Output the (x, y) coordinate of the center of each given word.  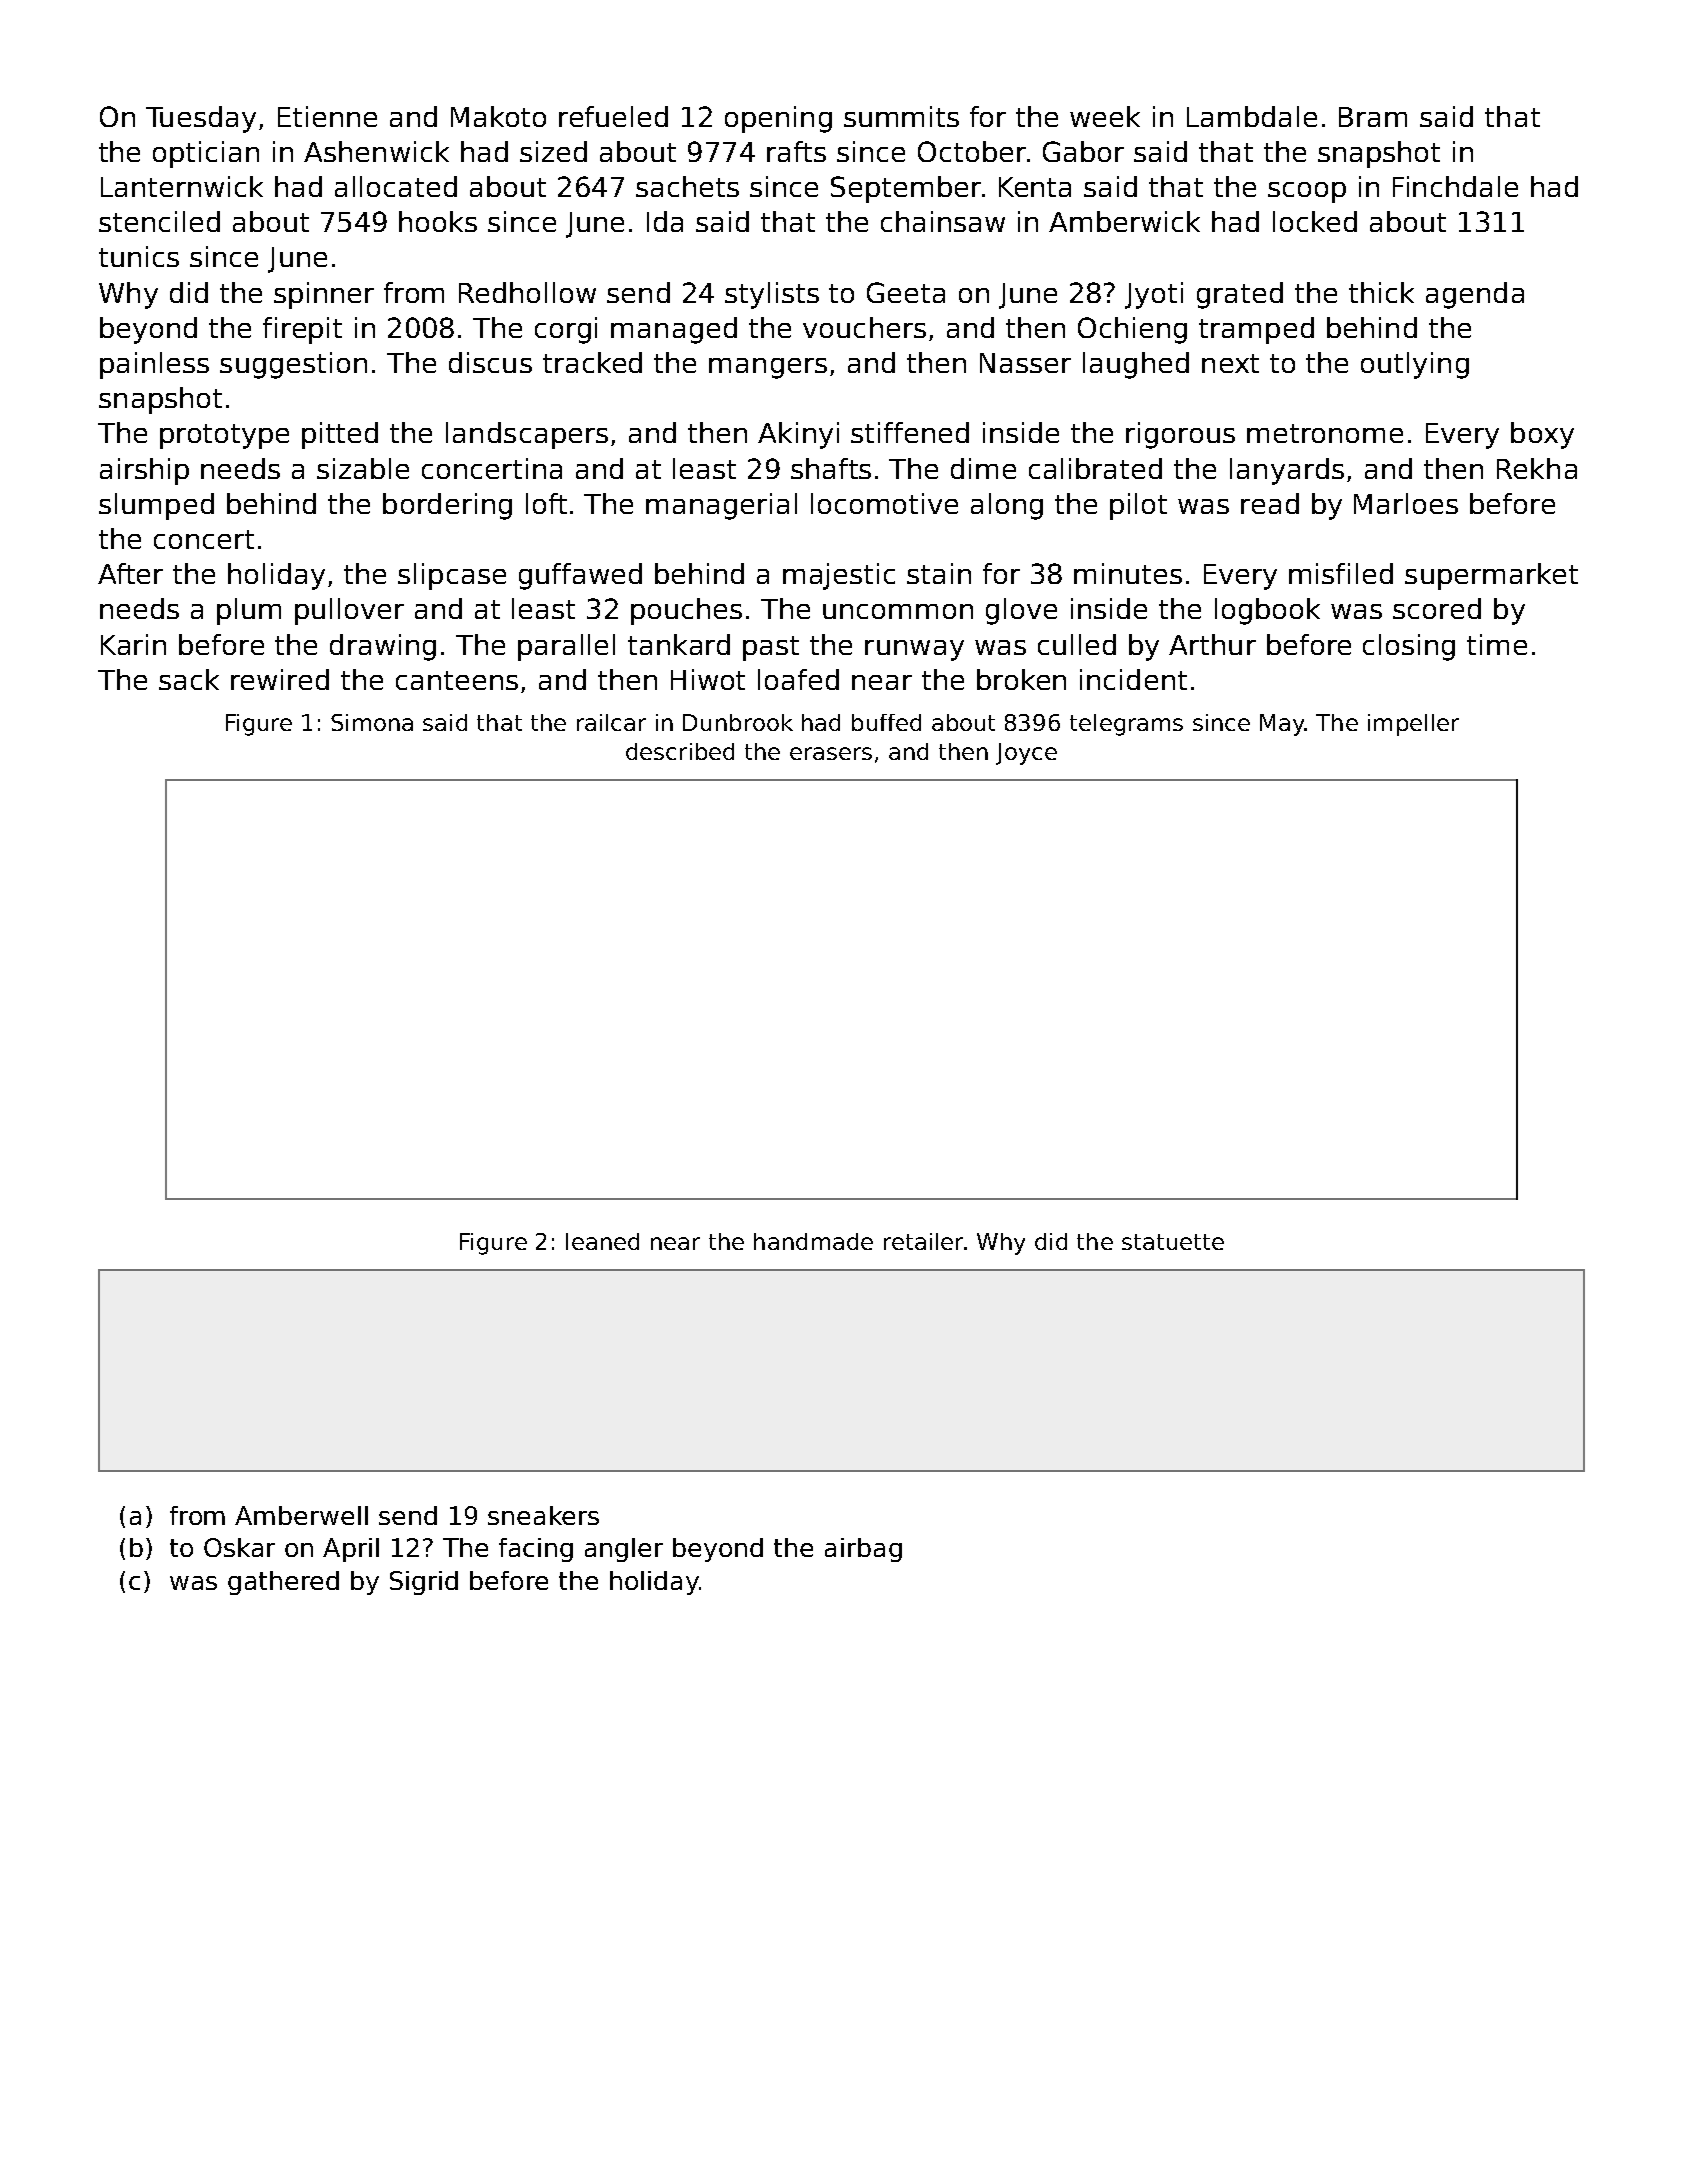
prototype (224, 436)
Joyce (1026, 754)
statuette (1173, 1242)
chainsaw (943, 221)
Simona (372, 722)
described (680, 751)
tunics (139, 256)
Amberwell (301, 1515)
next (1230, 363)
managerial (721, 506)
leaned (602, 1241)
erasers (831, 753)
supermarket (1491, 576)
